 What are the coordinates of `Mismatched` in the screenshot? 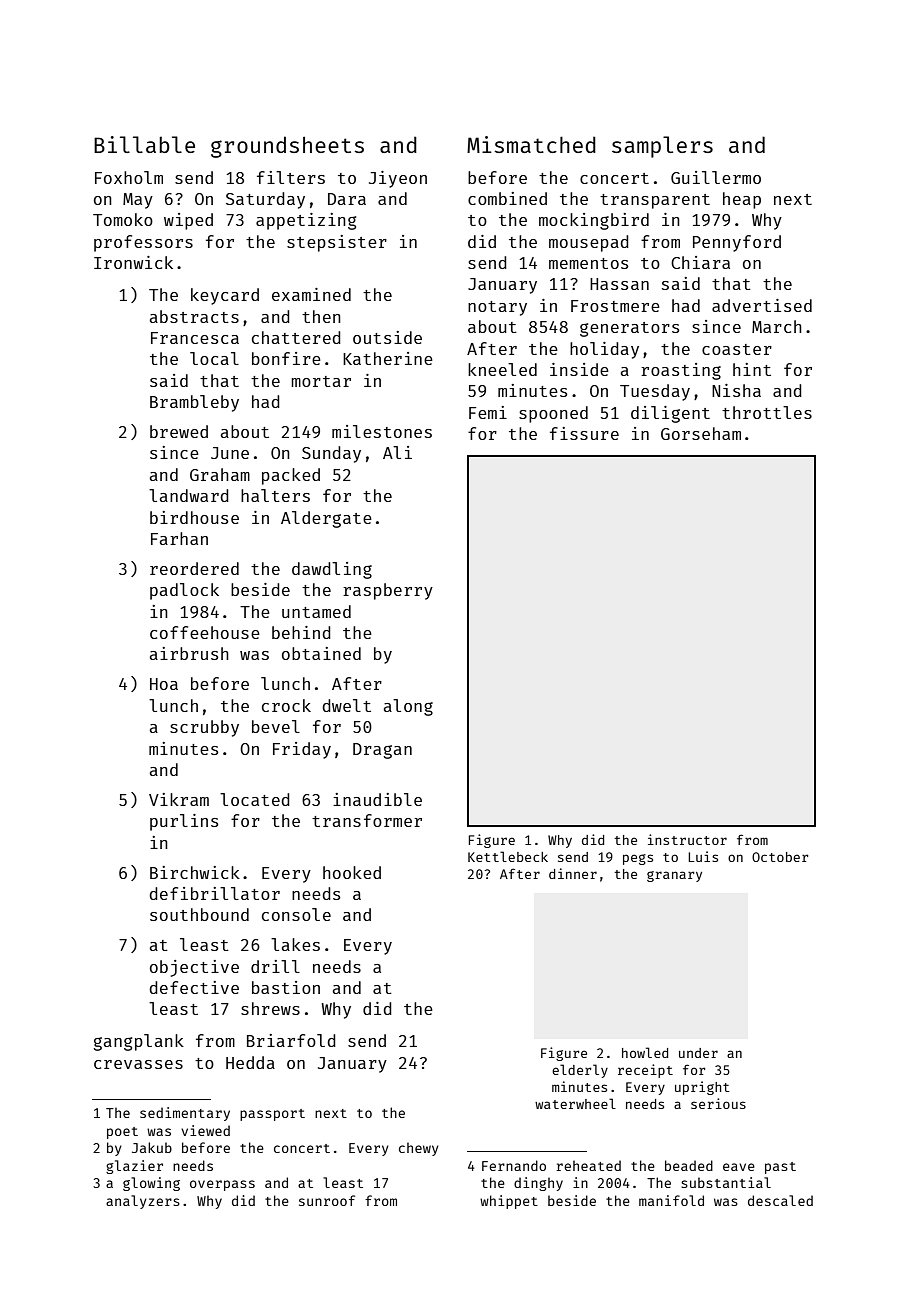 It's located at (531, 144).
